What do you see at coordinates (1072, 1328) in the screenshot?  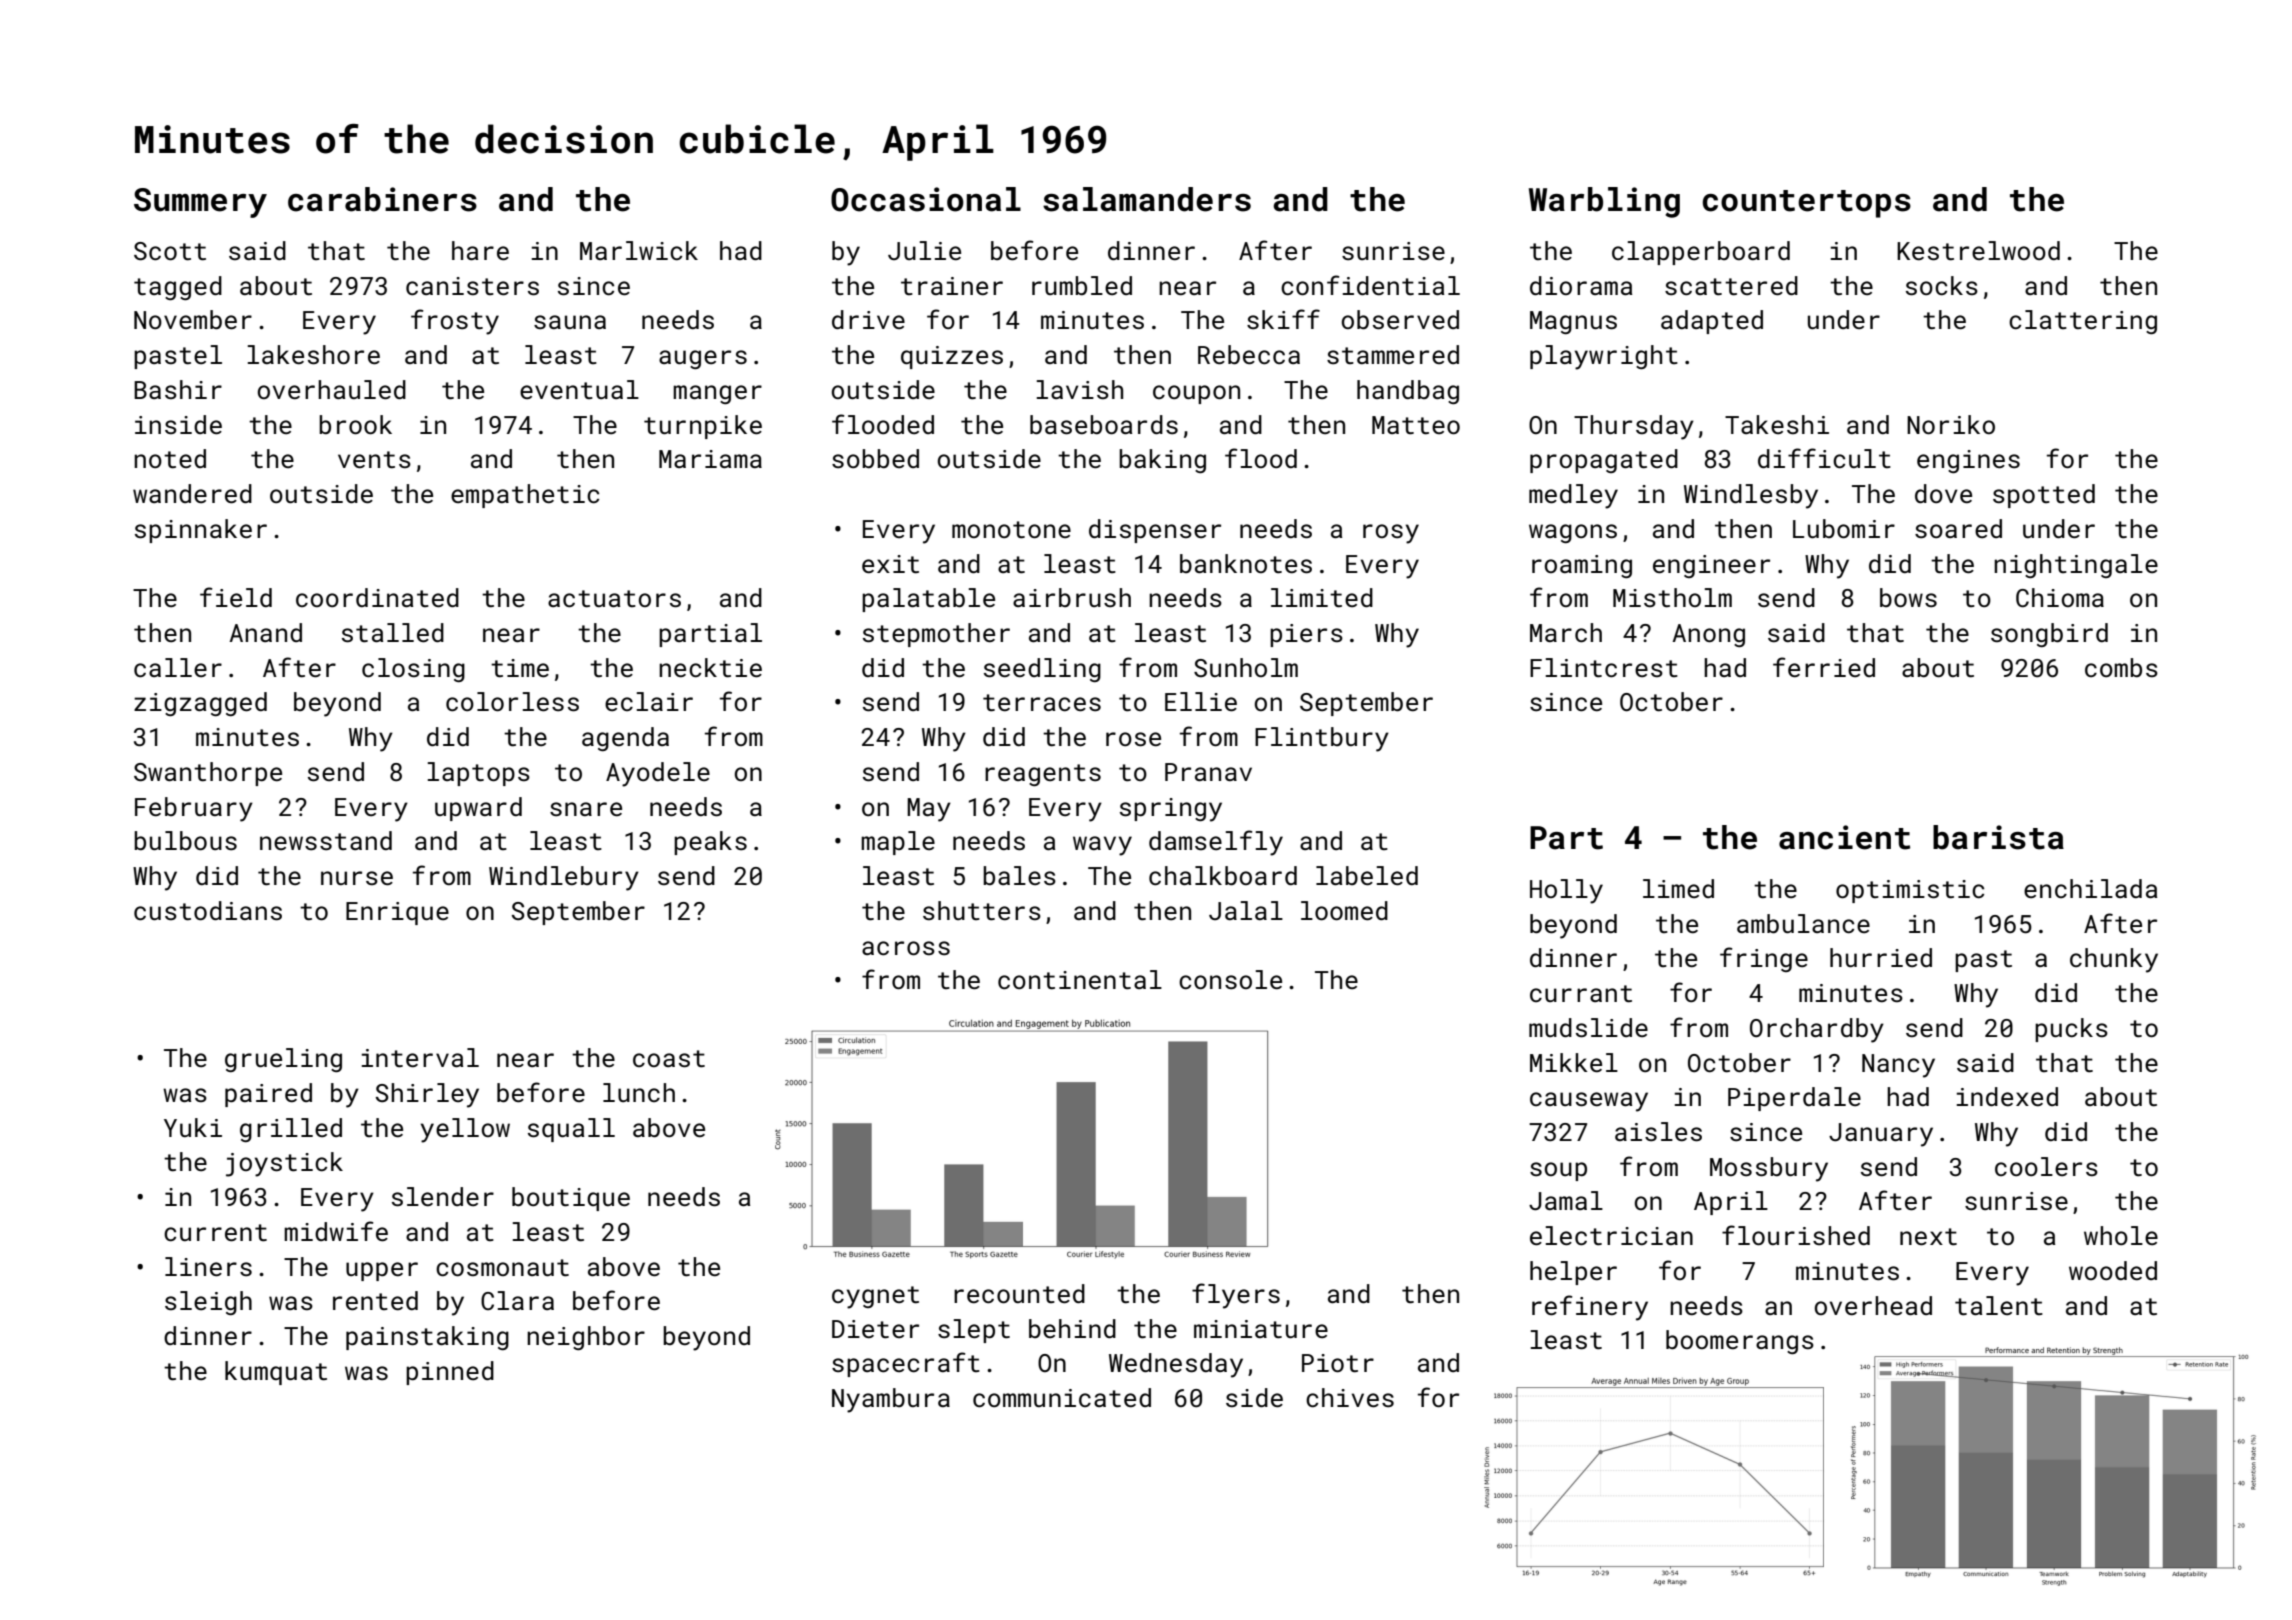 I see `behind` at bounding box center [1072, 1328].
